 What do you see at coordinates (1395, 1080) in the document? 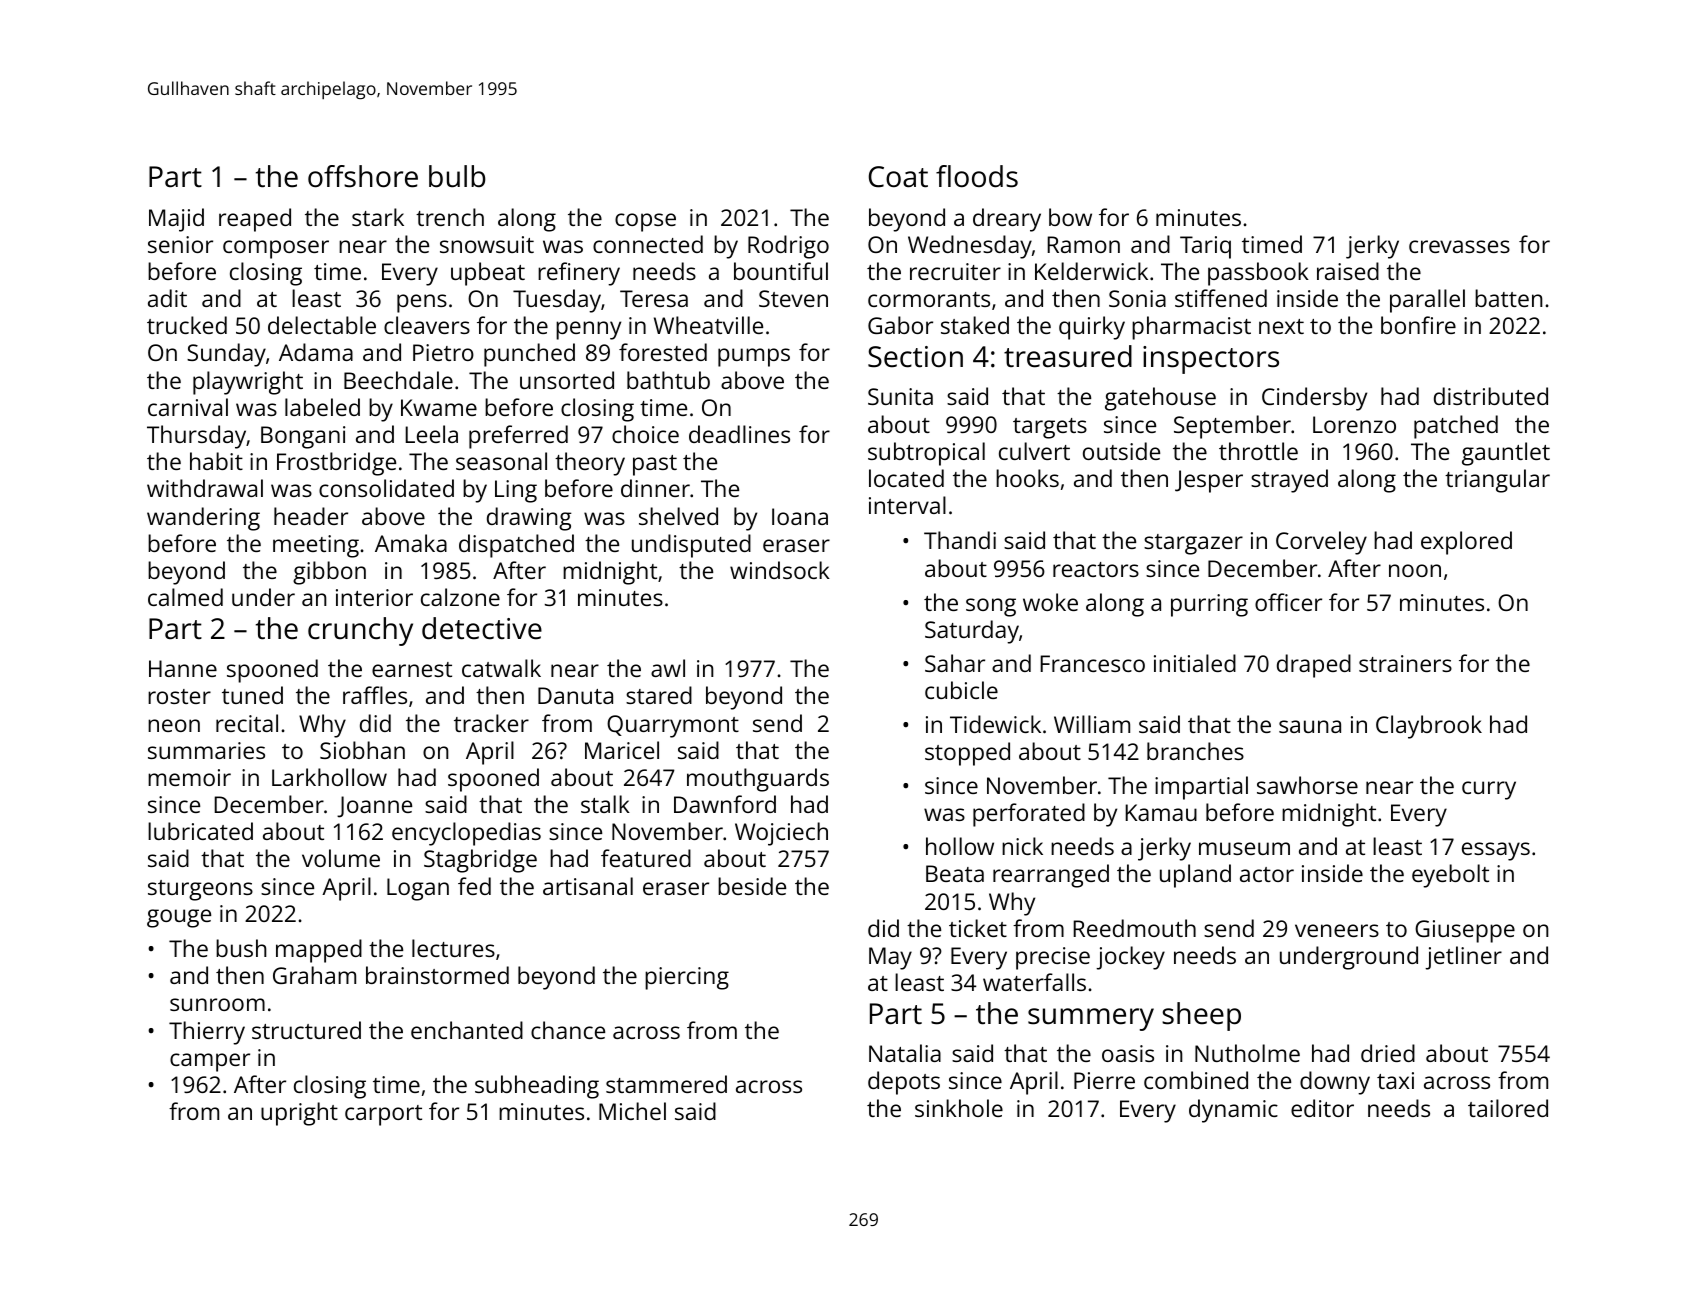
I see `taxi` at bounding box center [1395, 1080].
